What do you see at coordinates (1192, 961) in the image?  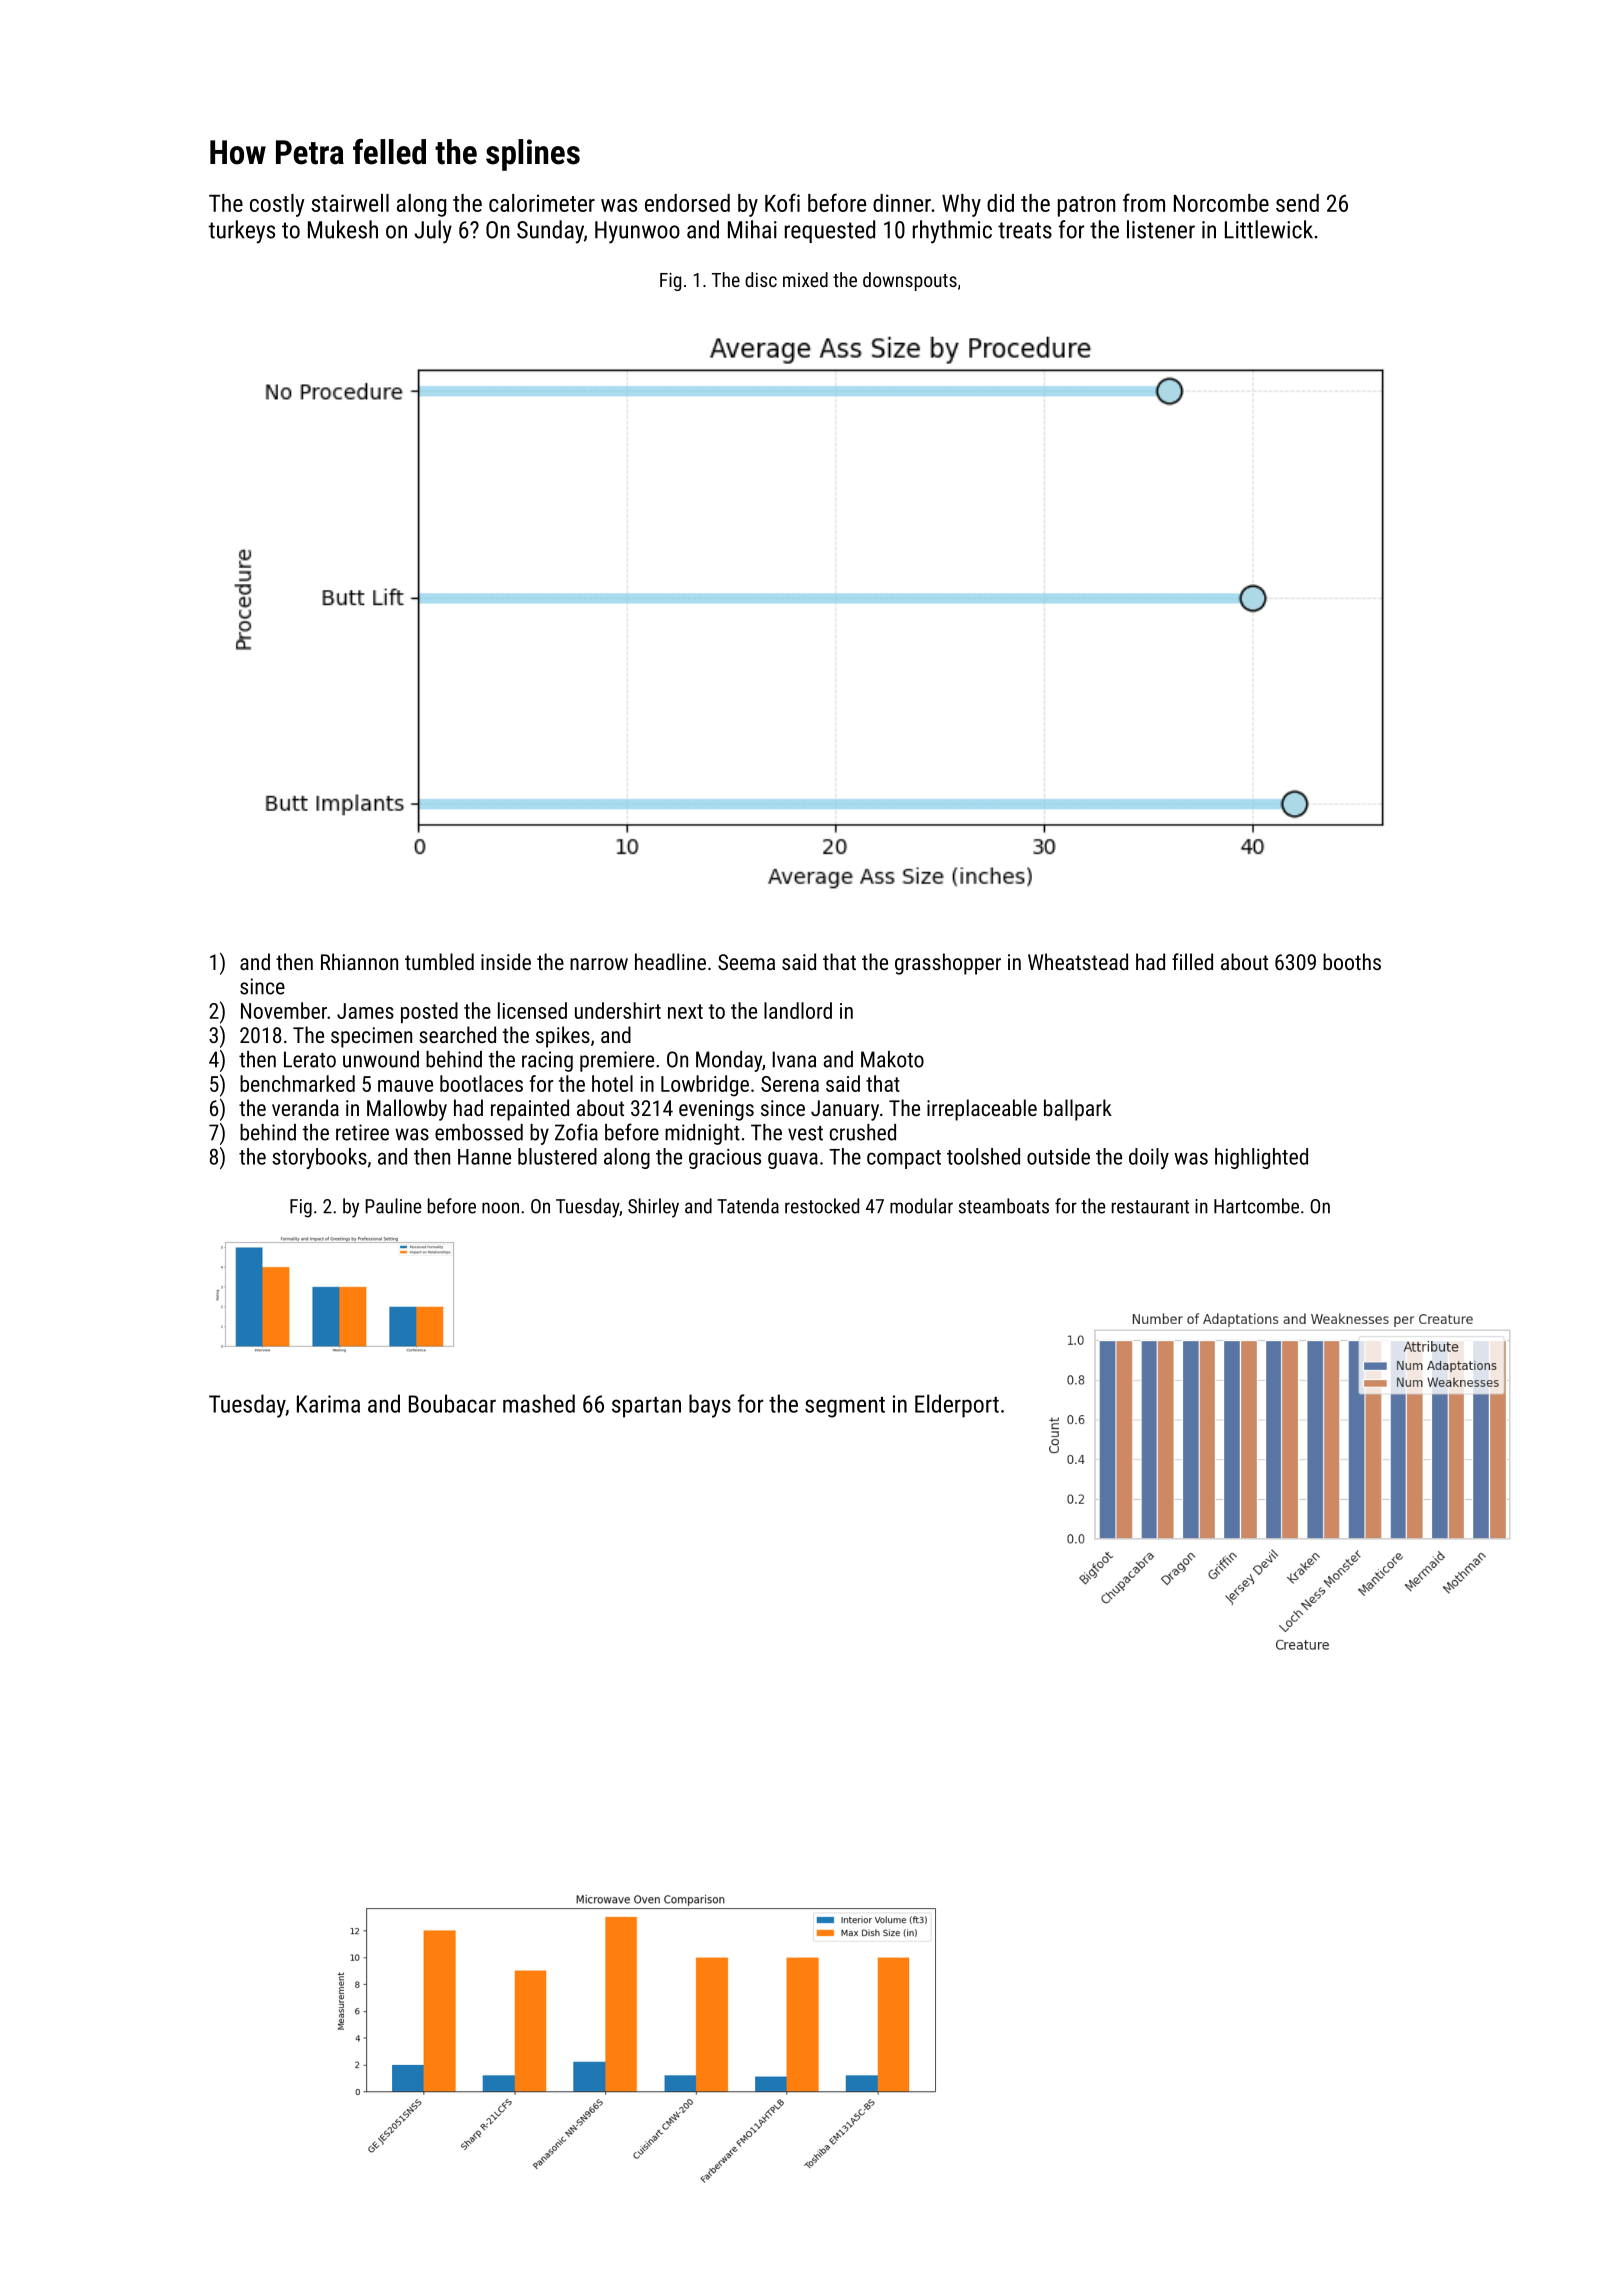 I see `filled` at bounding box center [1192, 961].
